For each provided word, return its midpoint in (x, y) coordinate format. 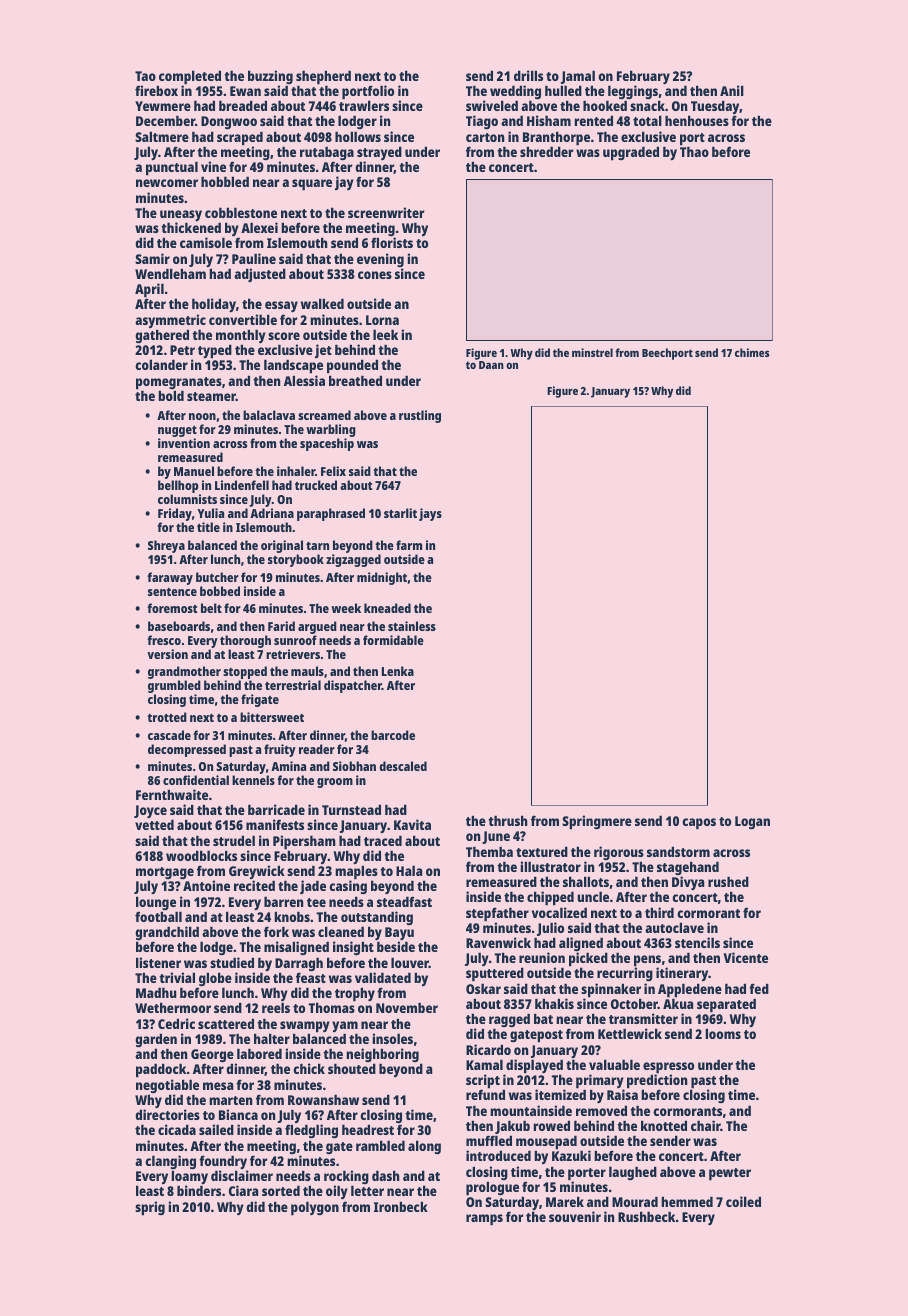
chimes (752, 352)
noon (202, 416)
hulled (563, 90)
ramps (484, 1220)
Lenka (398, 671)
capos (699, 824)
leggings (632, 93)
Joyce (150, 811)
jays (430, 514)
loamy (189, 1178)
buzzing (270, 77)
